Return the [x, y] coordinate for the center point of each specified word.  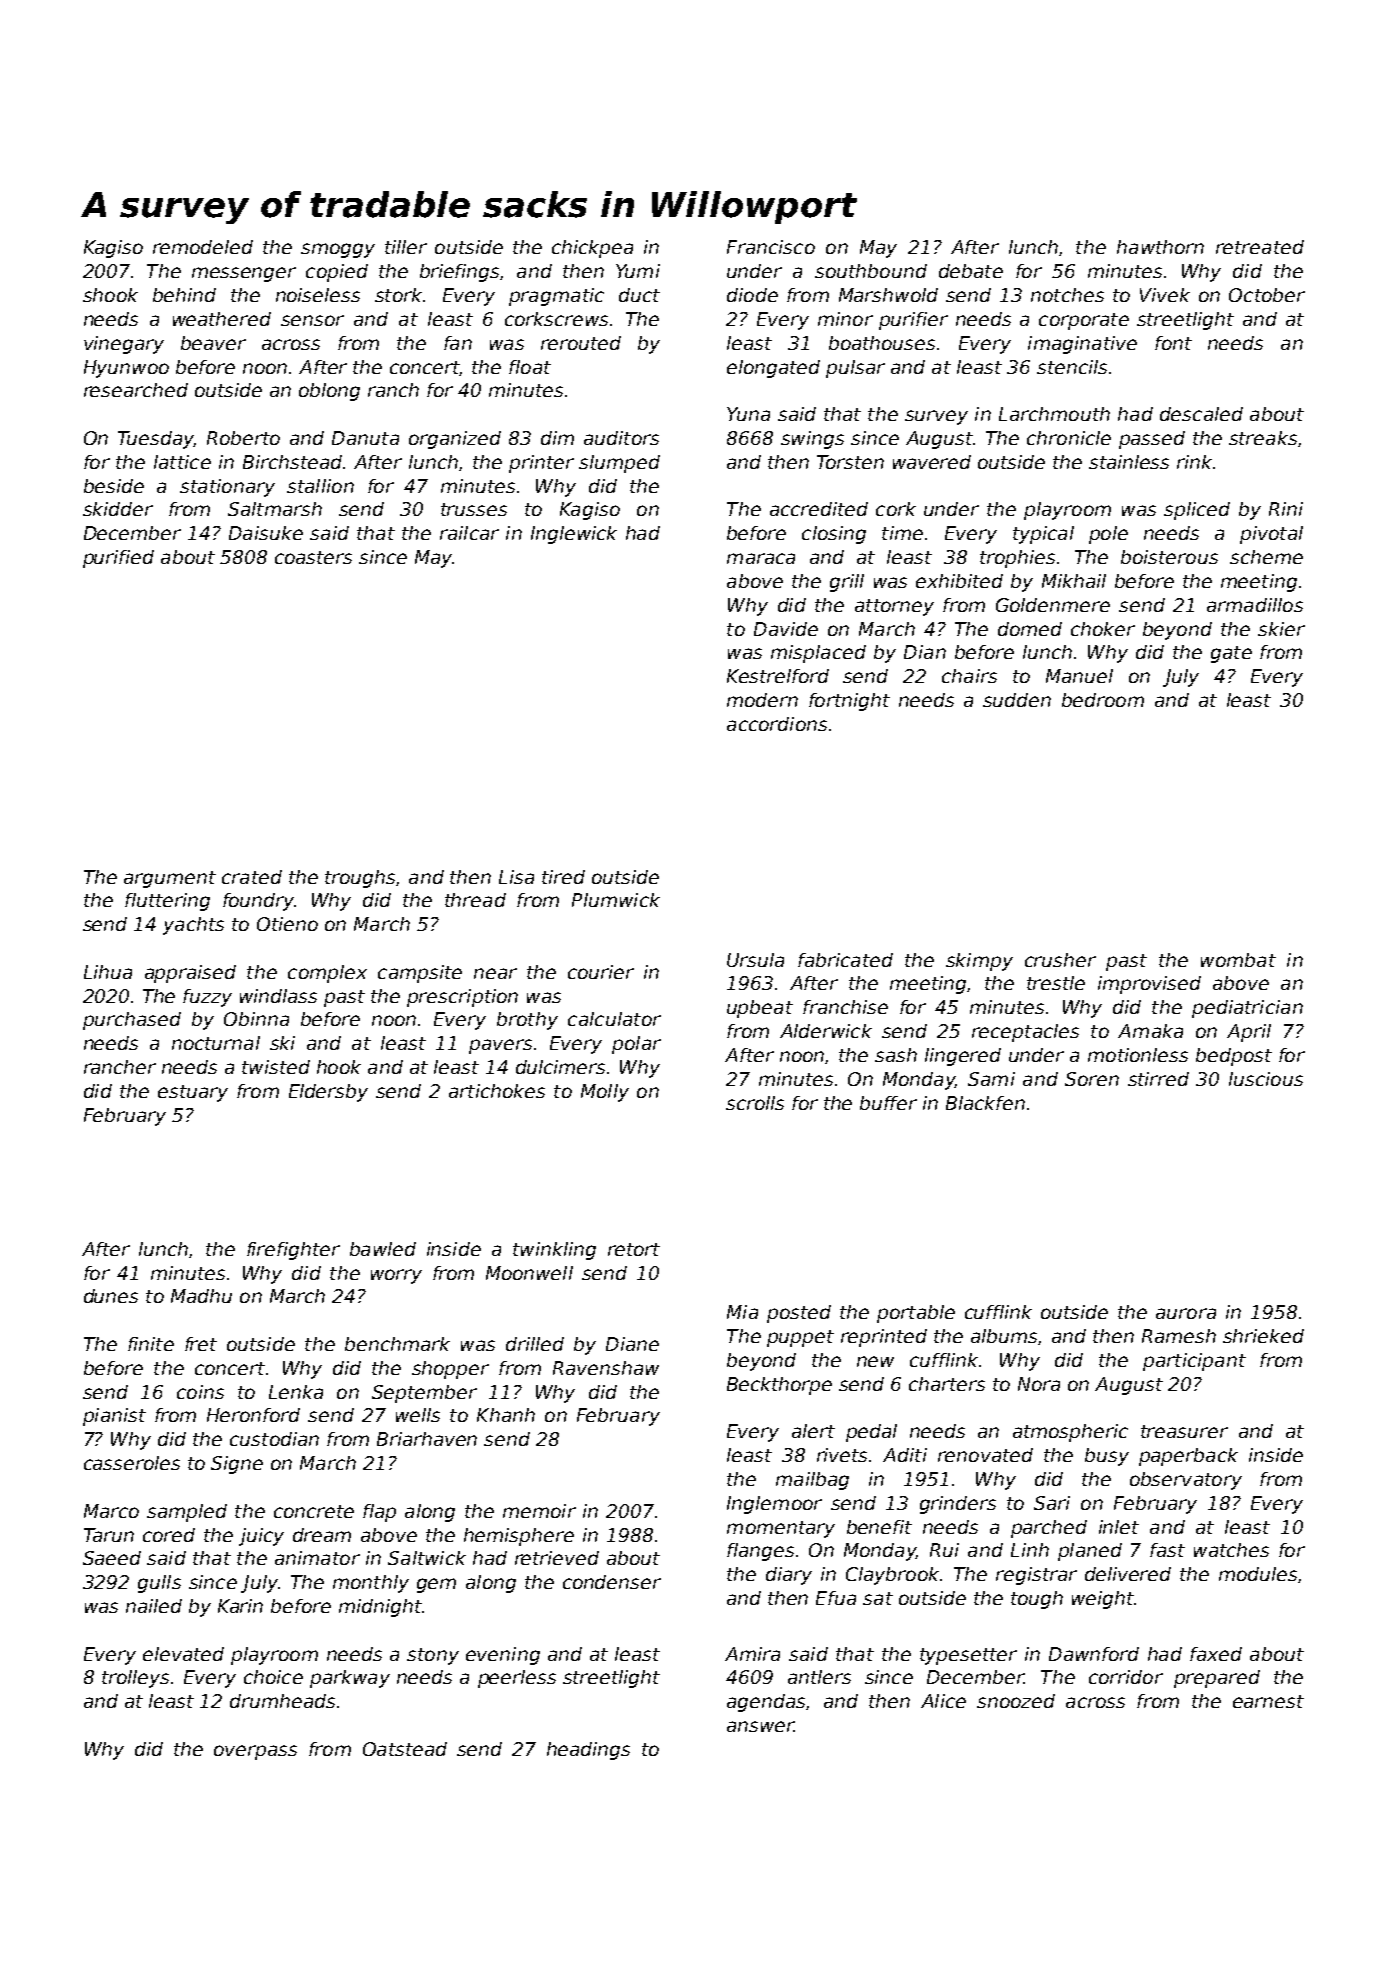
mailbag [812, 1481]
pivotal [1271, 535]
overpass [255, 1752]
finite [151, 1344]
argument [170, 879]
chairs [969, 676]
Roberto [243, 438]
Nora [1039, 1384]
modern [762, 700]
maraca [761, 558]
